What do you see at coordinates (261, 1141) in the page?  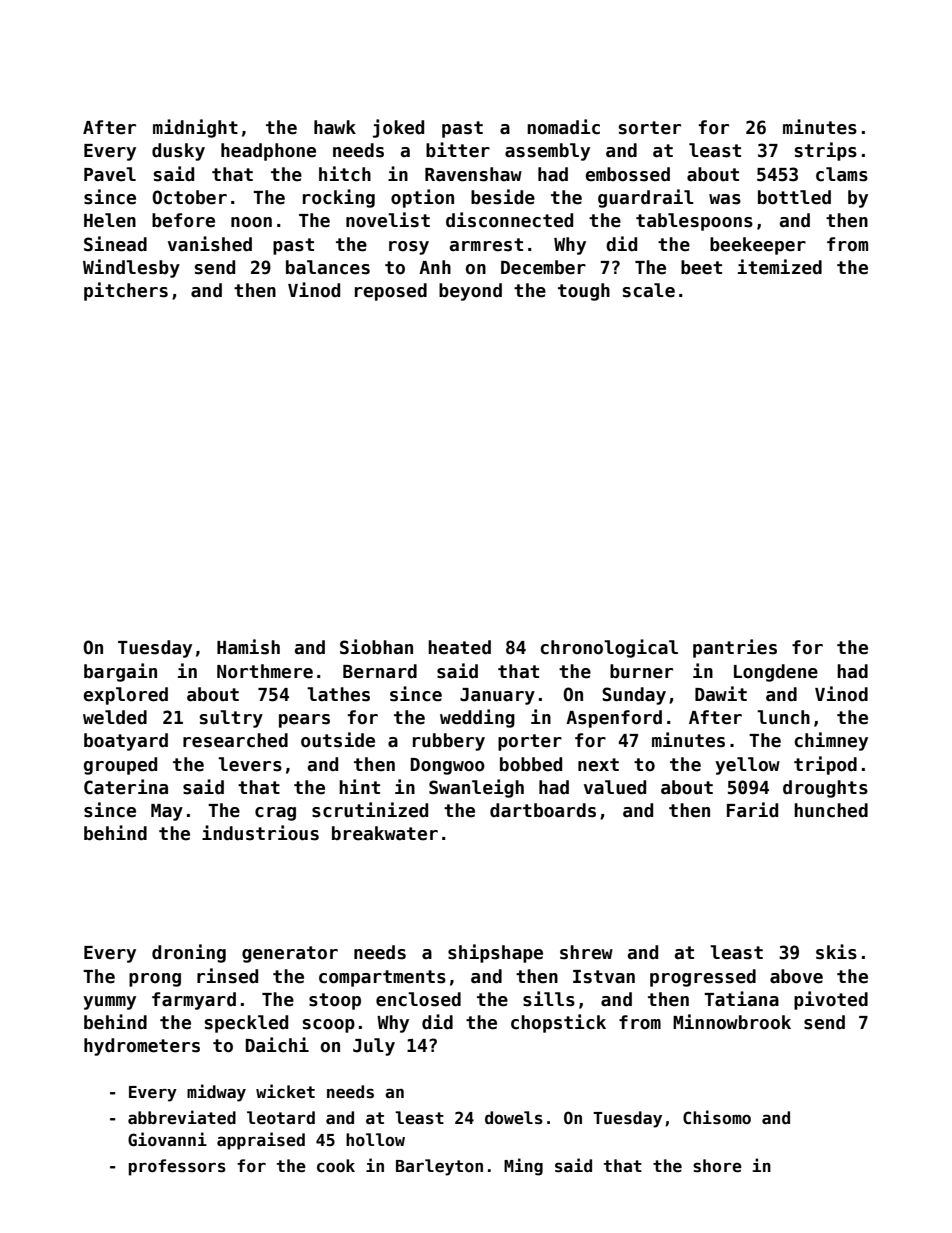 I see `appraised` at bounding box center [261, 1141].
